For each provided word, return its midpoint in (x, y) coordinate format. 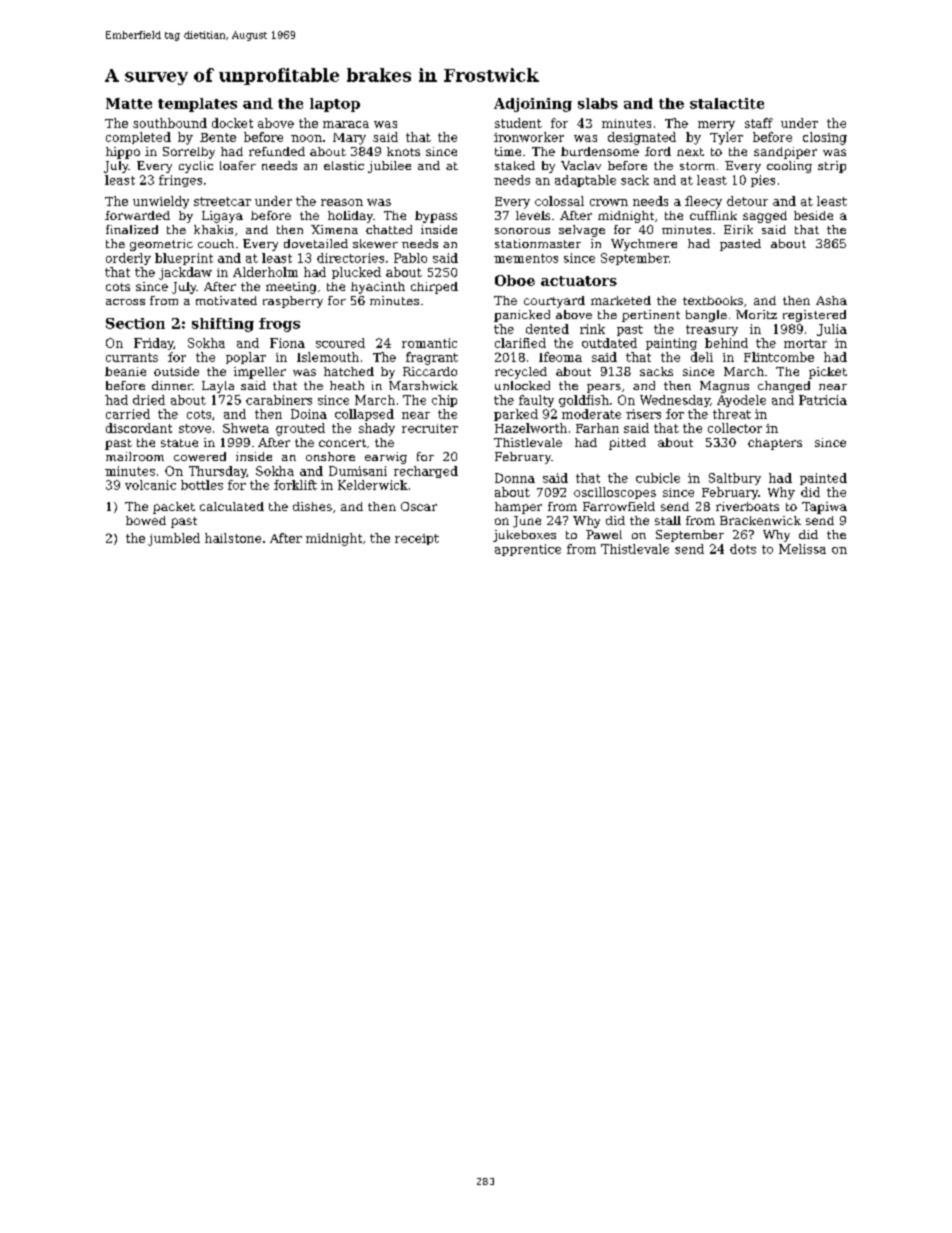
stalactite (727, 103)
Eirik (738, 229)
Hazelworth (531, 428)
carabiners (279, 400)
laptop (335, 105)
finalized (132, 229)
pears (604, 388)
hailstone (233, 538)
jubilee (389, 167)
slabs (598, 103)
